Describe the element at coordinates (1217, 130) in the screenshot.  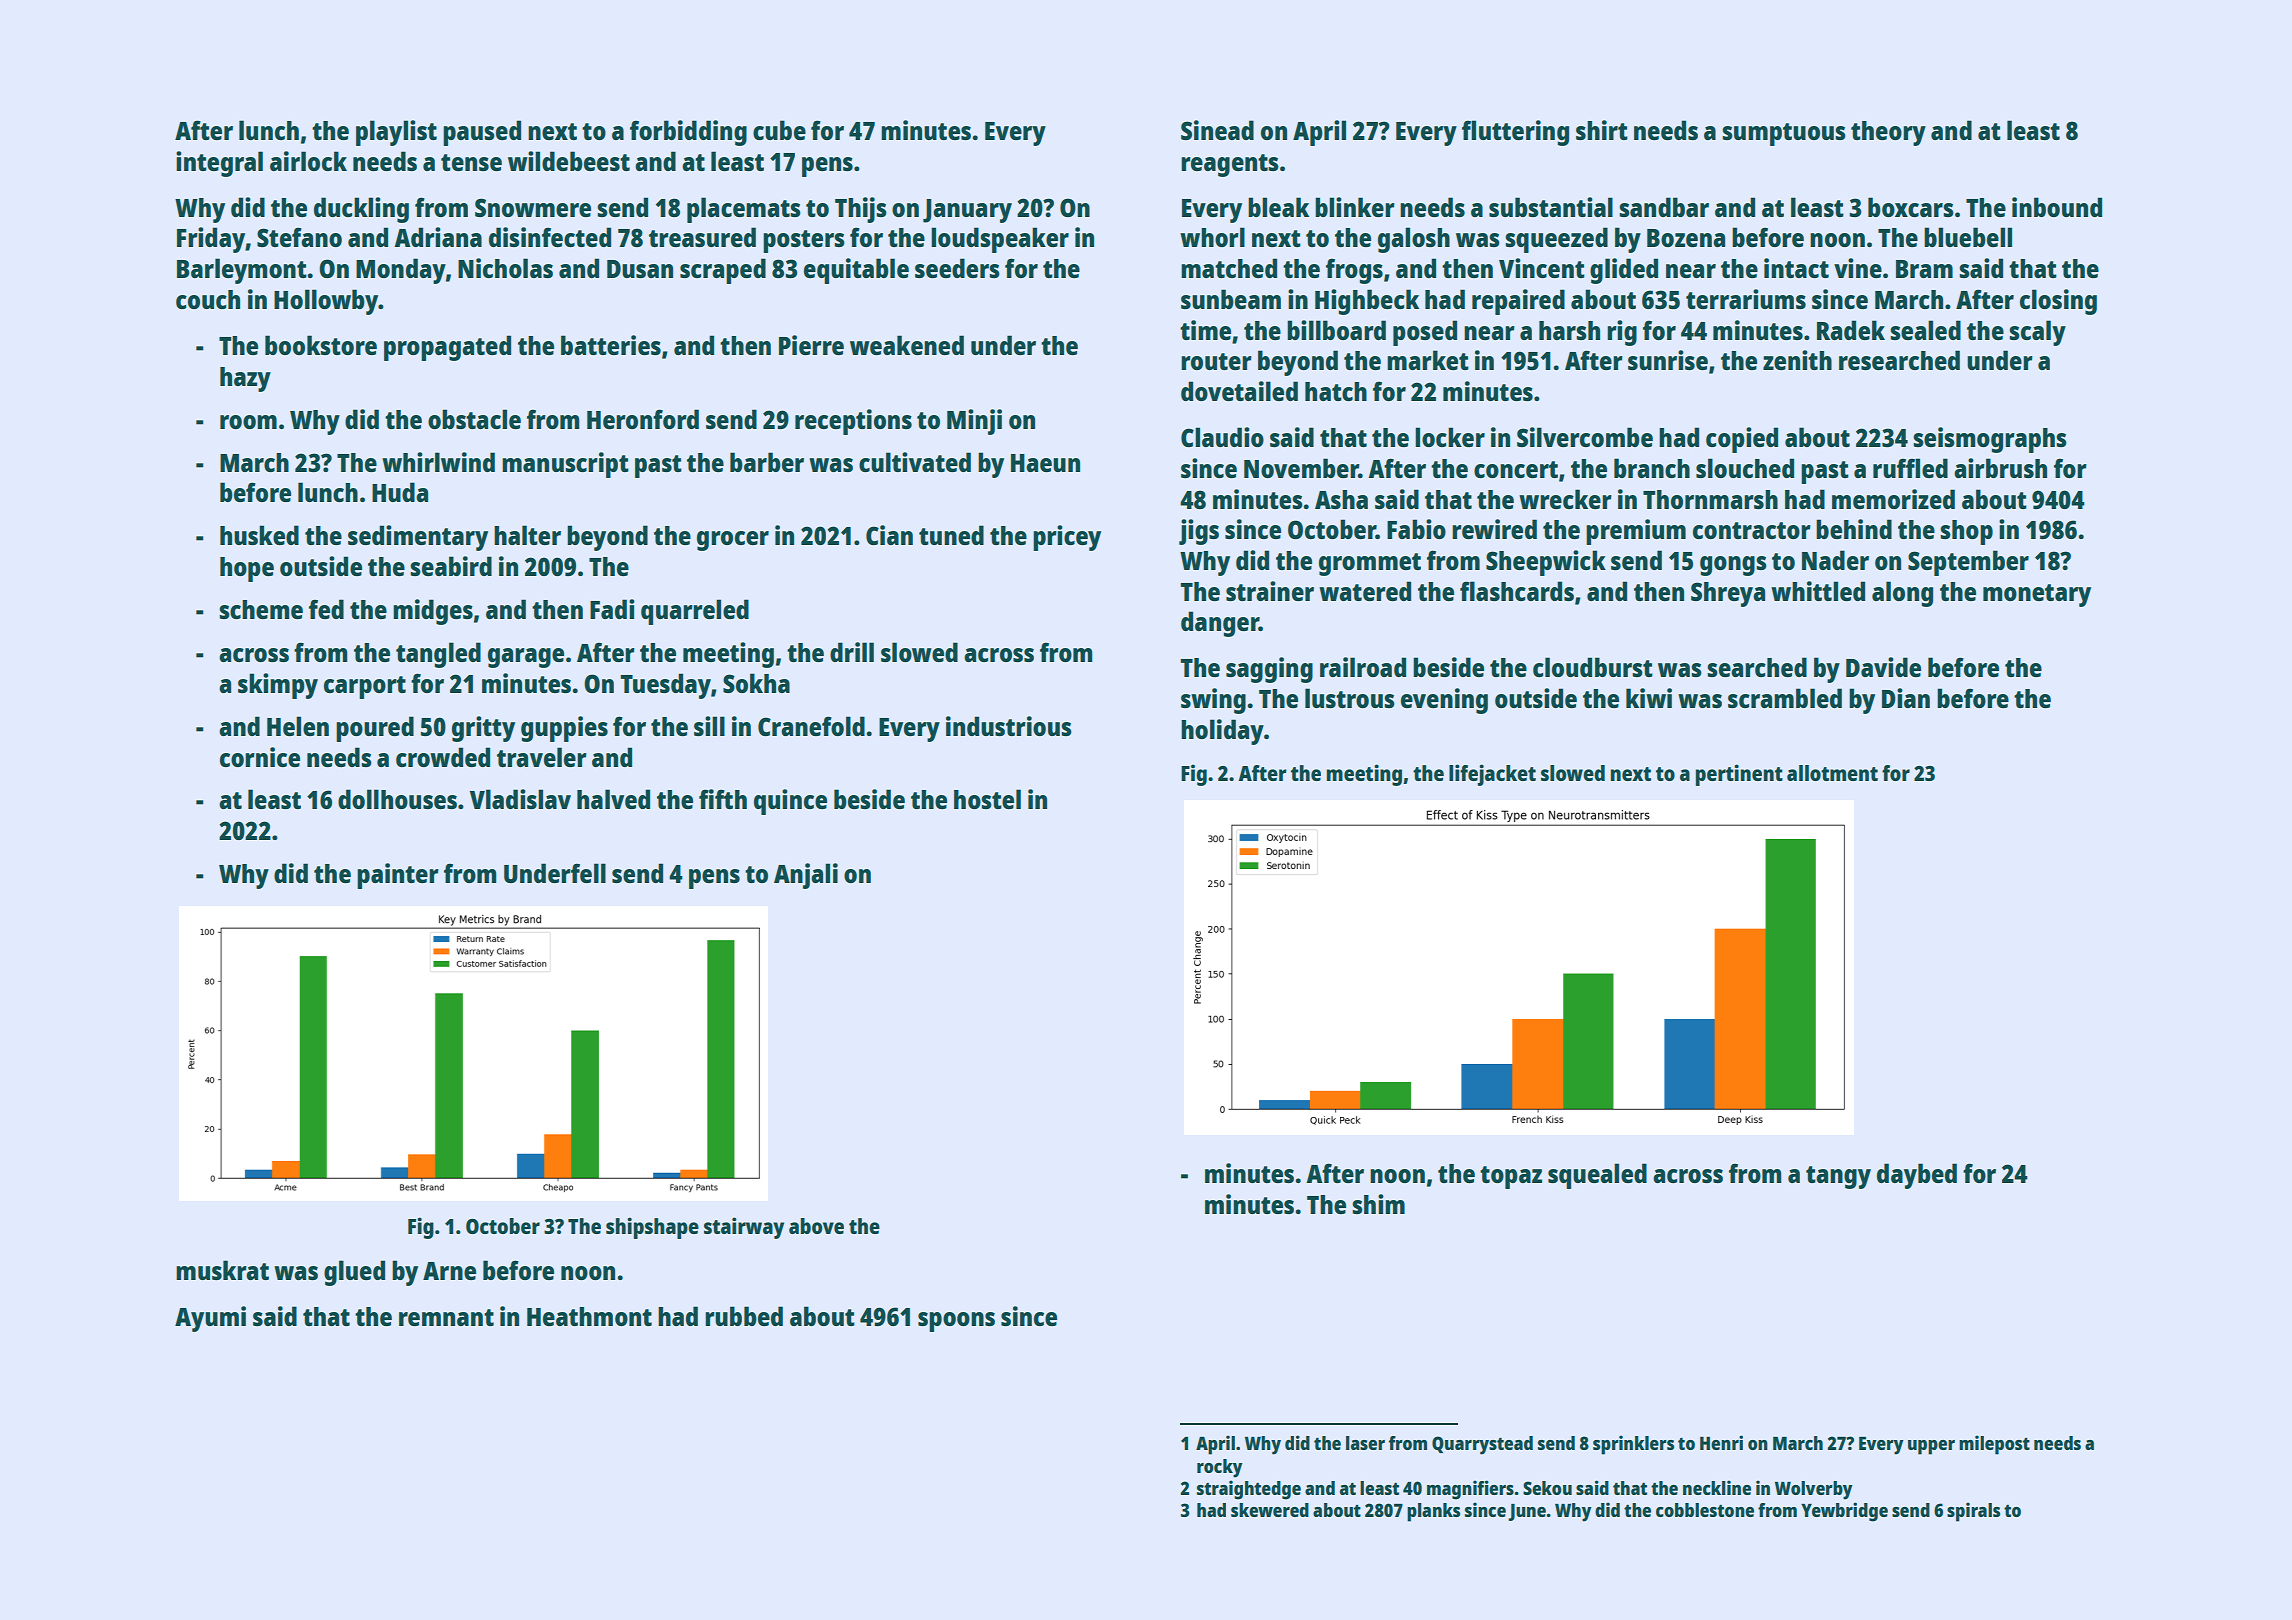
I see `Sinead` at that location.
